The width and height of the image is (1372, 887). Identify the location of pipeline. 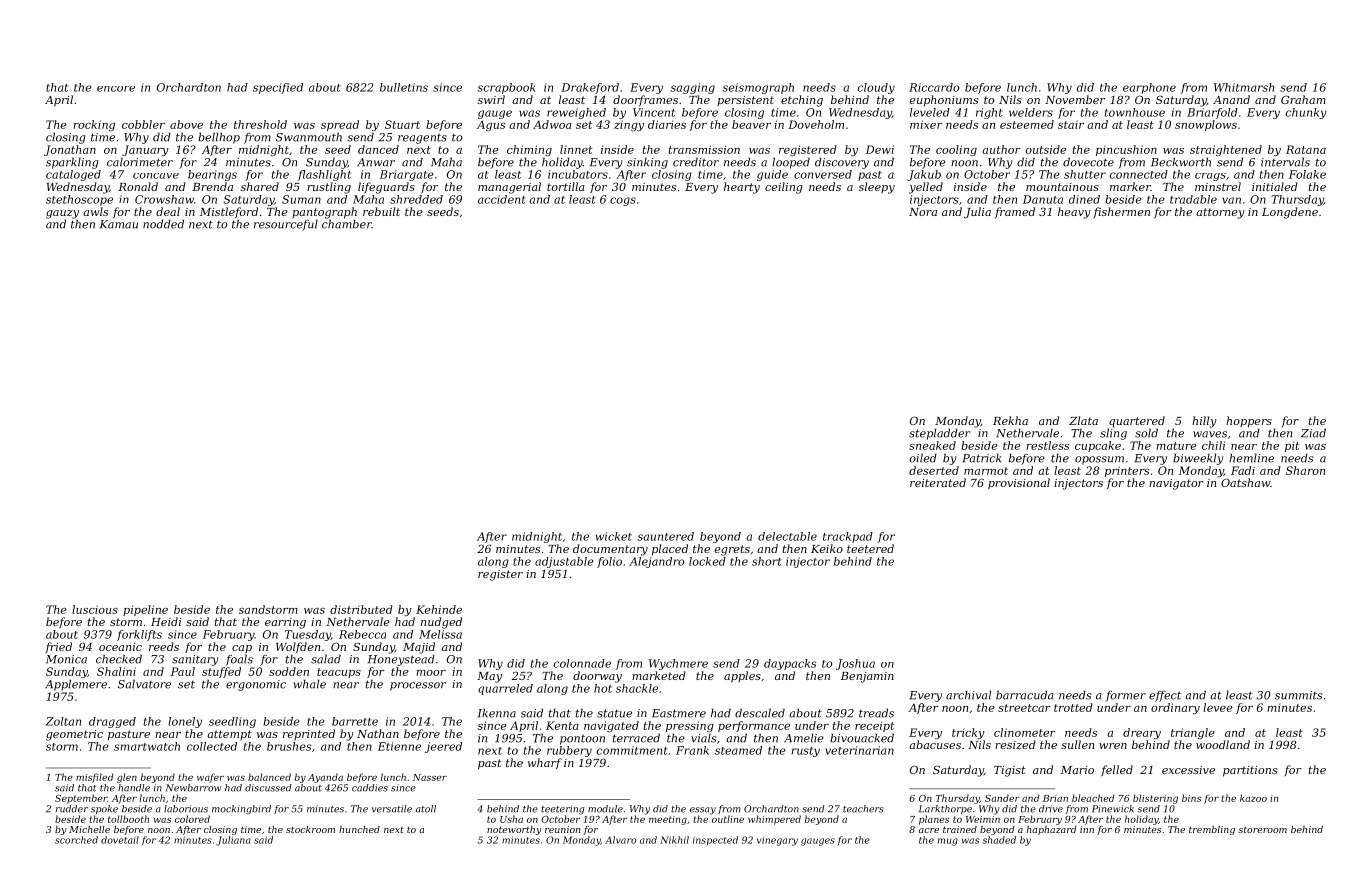
(145, 610).
